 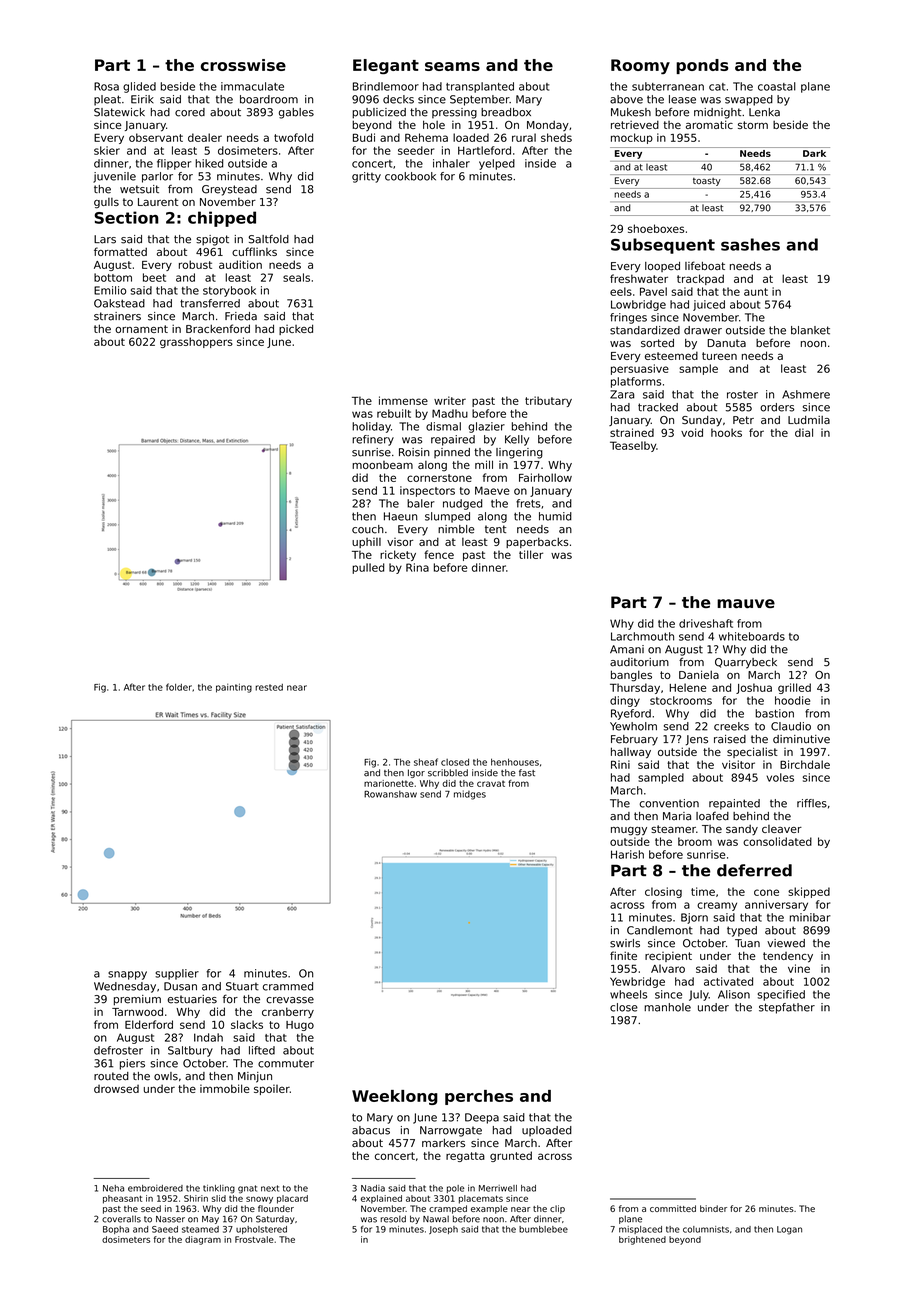 What do you see at coordinates (107, 100) in the screenshot?
I see `pleat` at bounding box center [107, 100].
